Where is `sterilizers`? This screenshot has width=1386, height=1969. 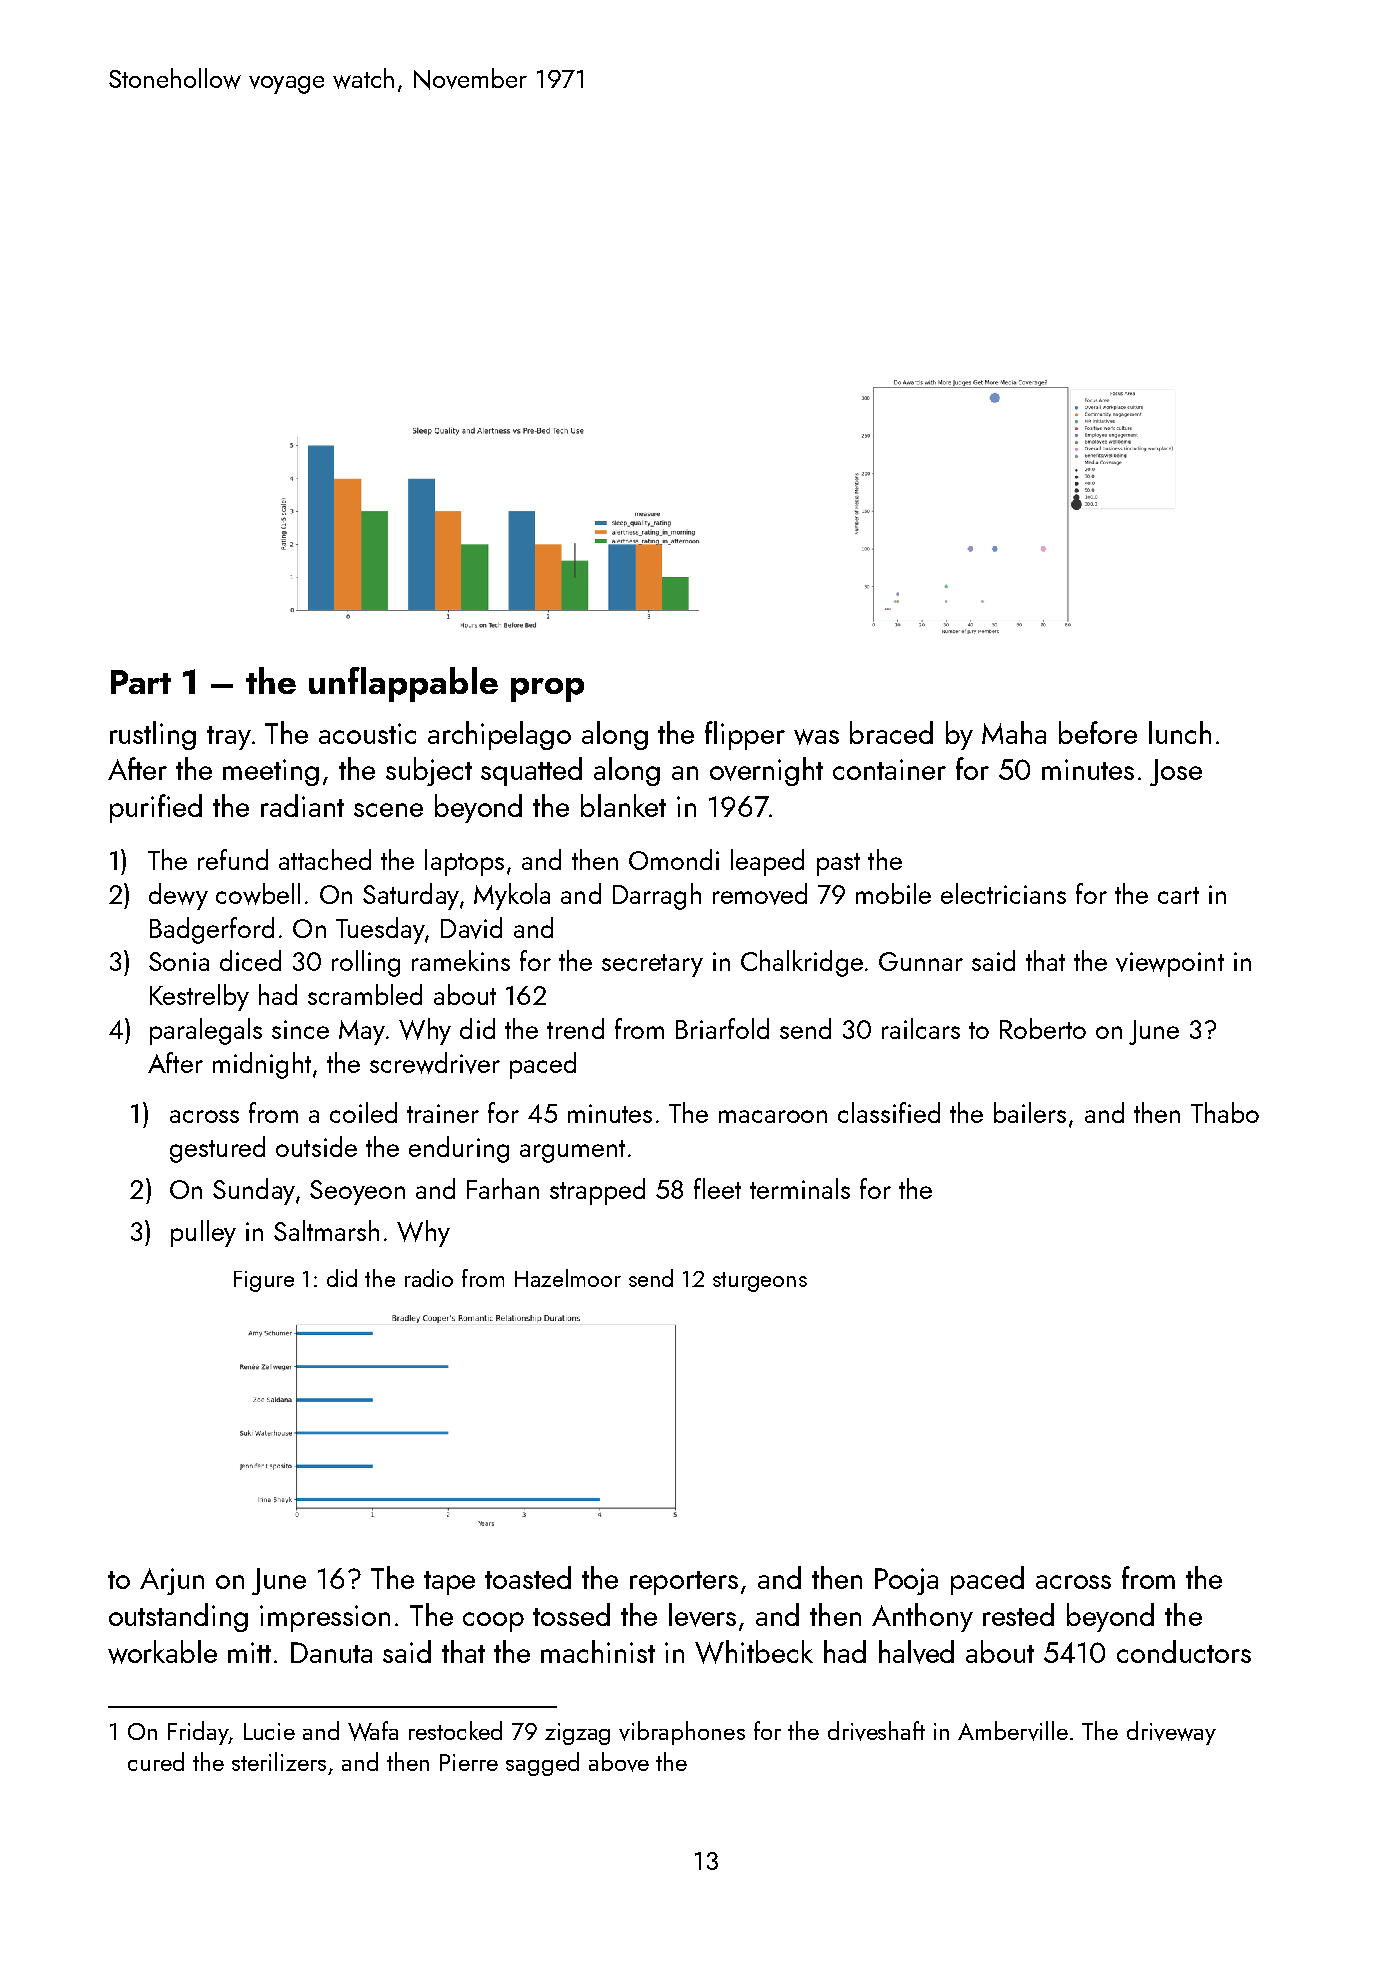
sterilizers is located at coordinates (279, 1761).
